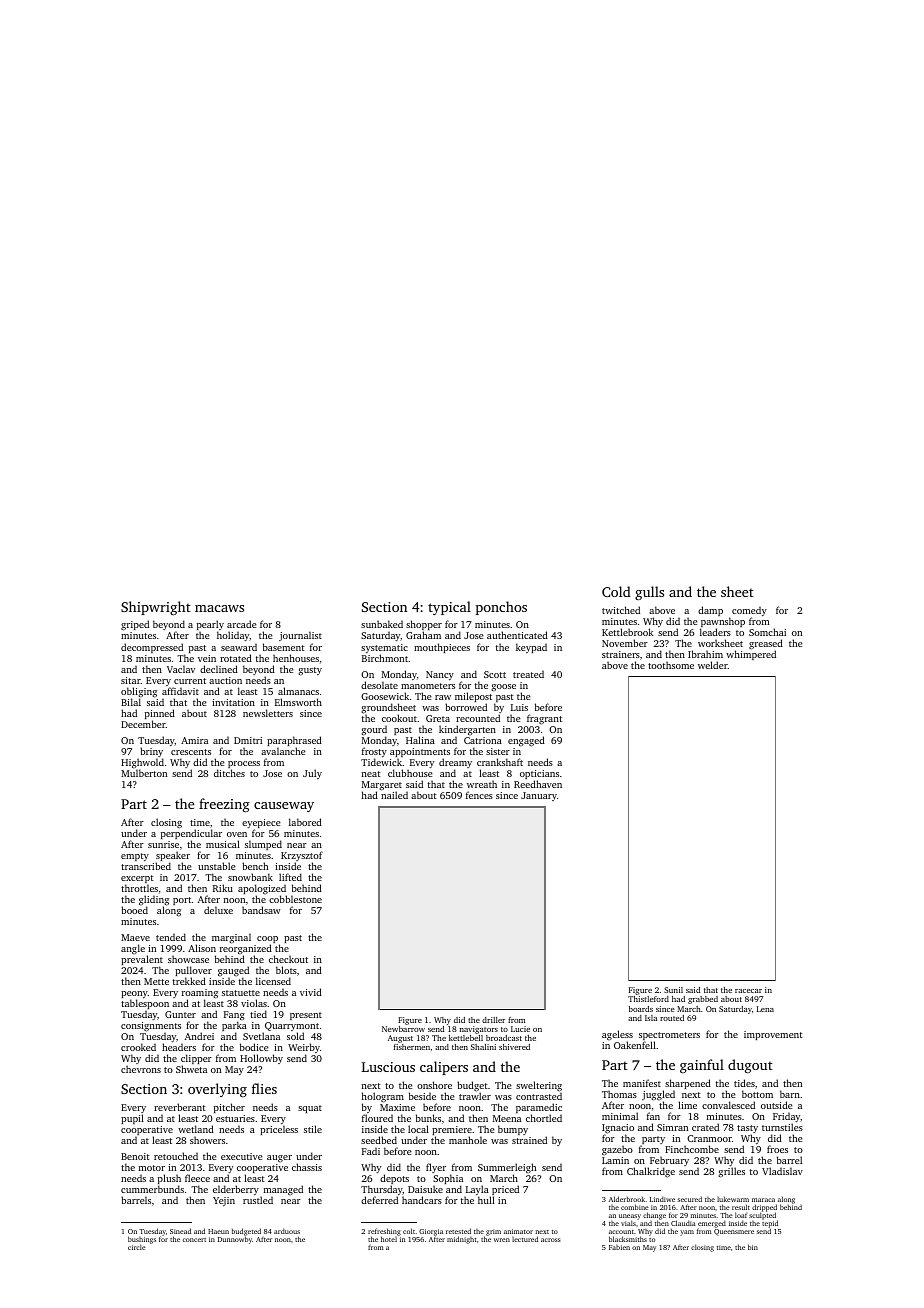  What do you see at coordinates (749, 611) in the image?
I see `comedy` at bounding box center [749, 611].
